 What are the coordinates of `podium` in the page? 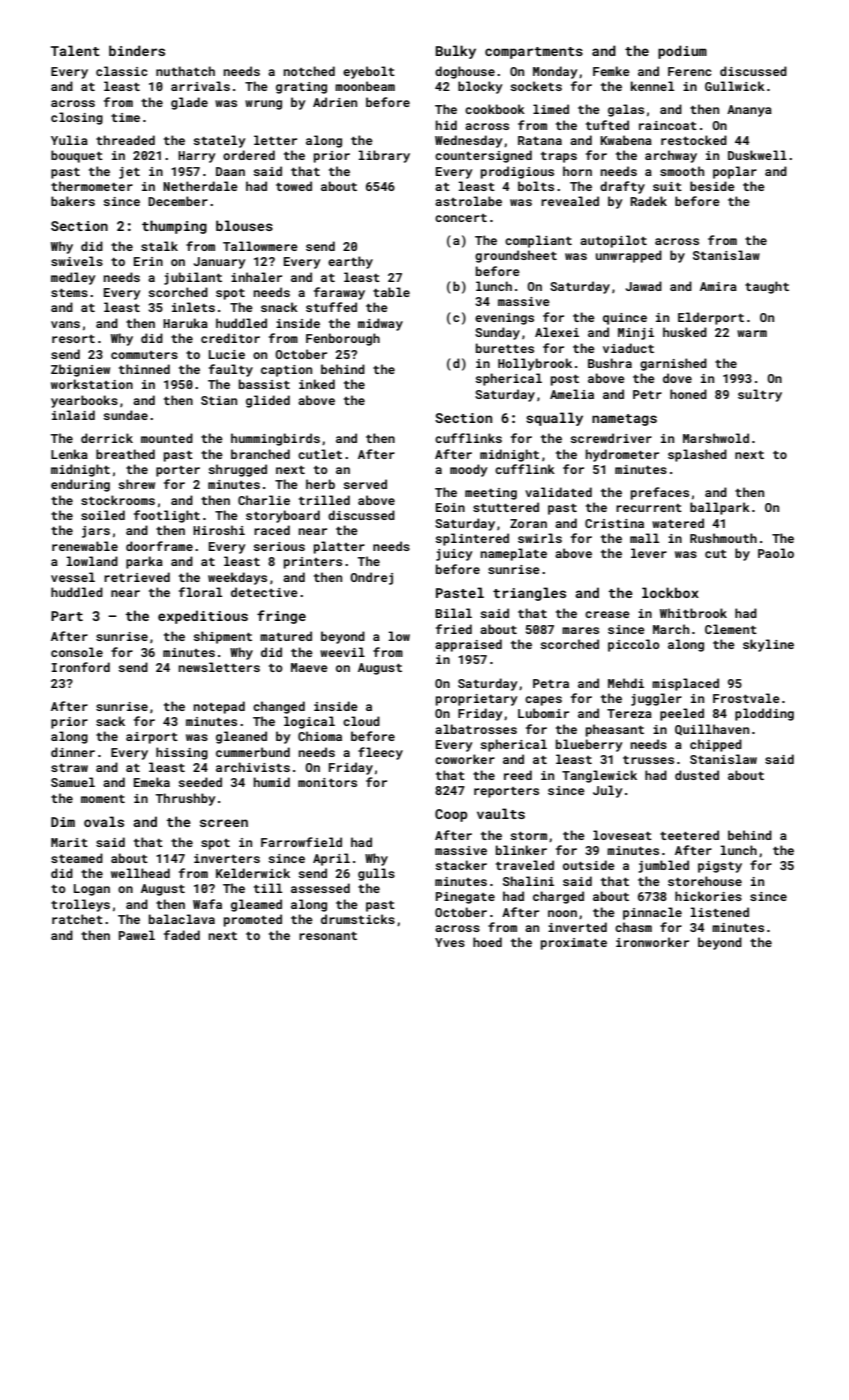 It's located at (682, 52).
